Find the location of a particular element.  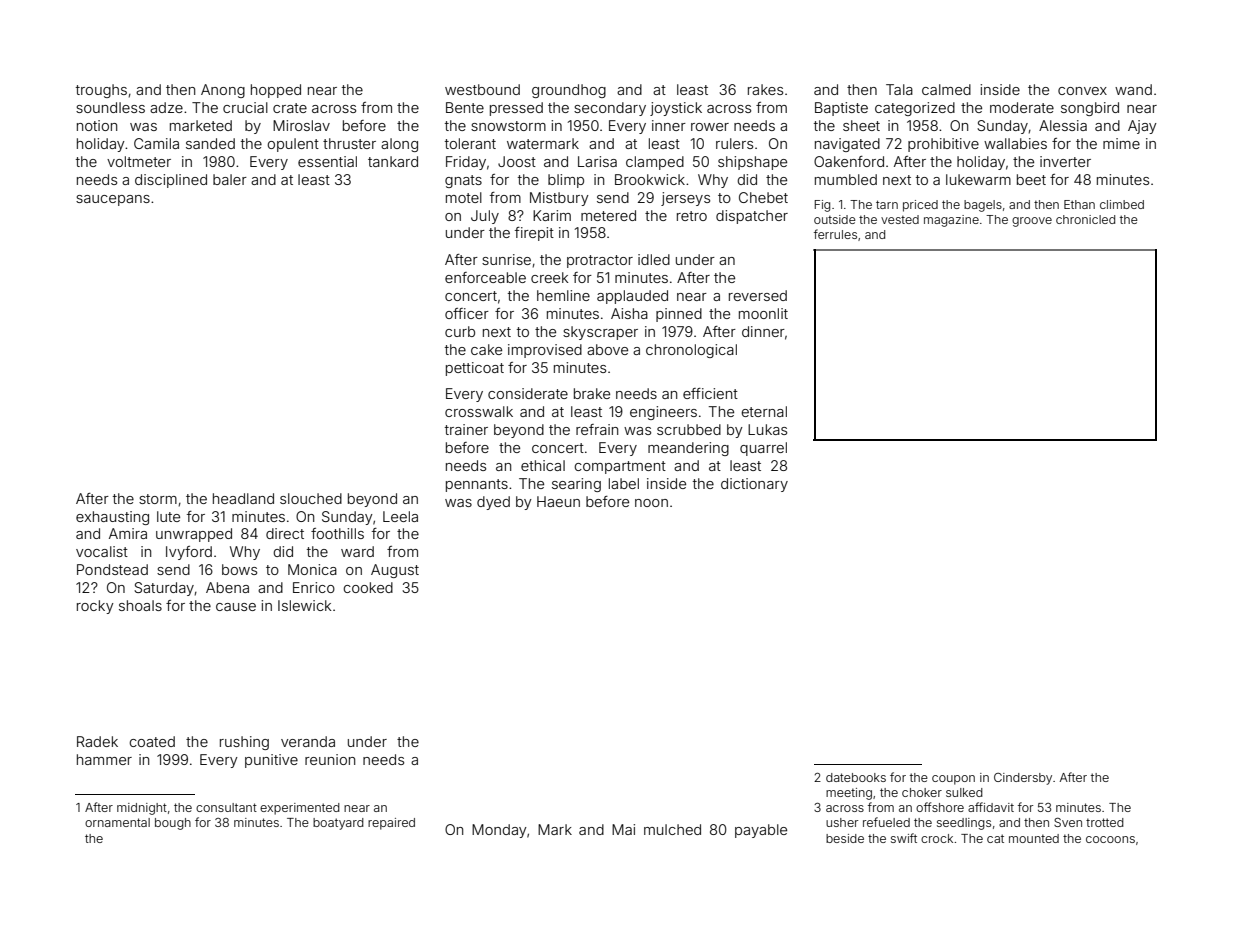

Anong is located at coordinates (223, 91).
